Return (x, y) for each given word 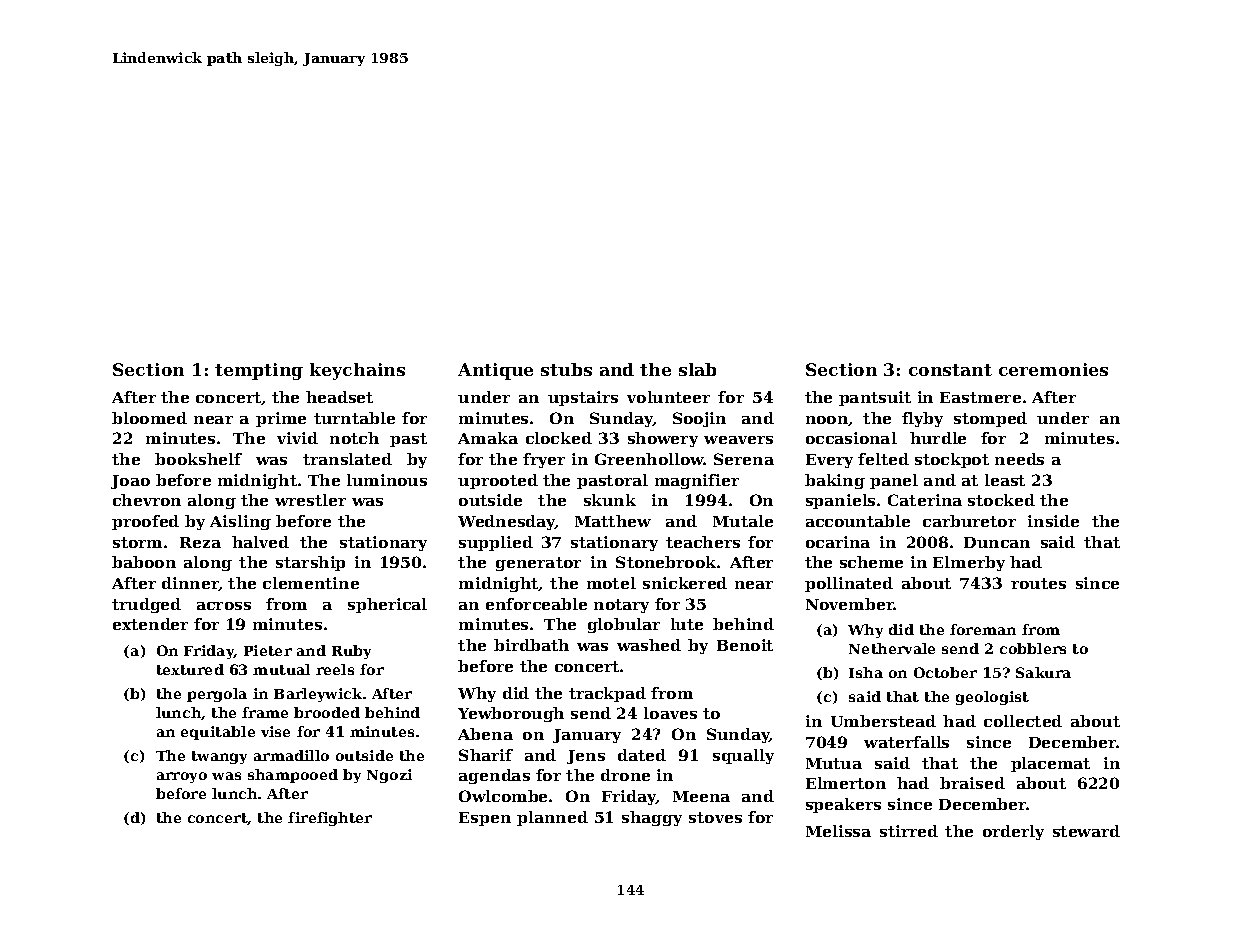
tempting (259, 371)
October (945, 672)
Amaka (488, 438)
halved (260, 542)
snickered (685, 583)
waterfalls (906, 742)
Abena (485, 734)
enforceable (536, 604)
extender (150, 624)
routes (1038, 583)
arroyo (182, 777)
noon (827, 421)
